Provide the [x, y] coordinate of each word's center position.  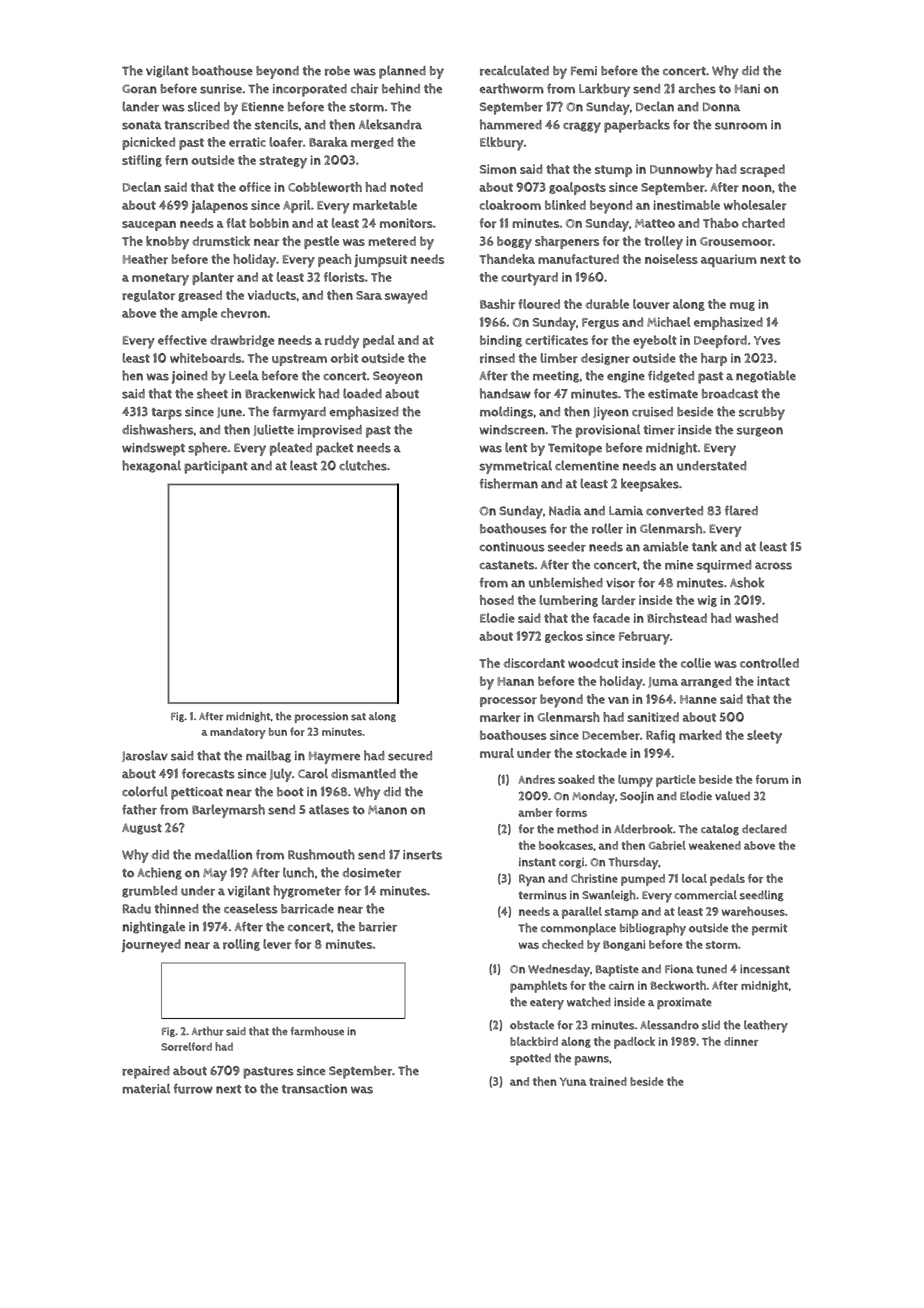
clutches [363, 465]
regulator [148, 296]
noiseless [671, 259]
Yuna [573, 1082]
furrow [193, 1088]
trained [608, 1081]
